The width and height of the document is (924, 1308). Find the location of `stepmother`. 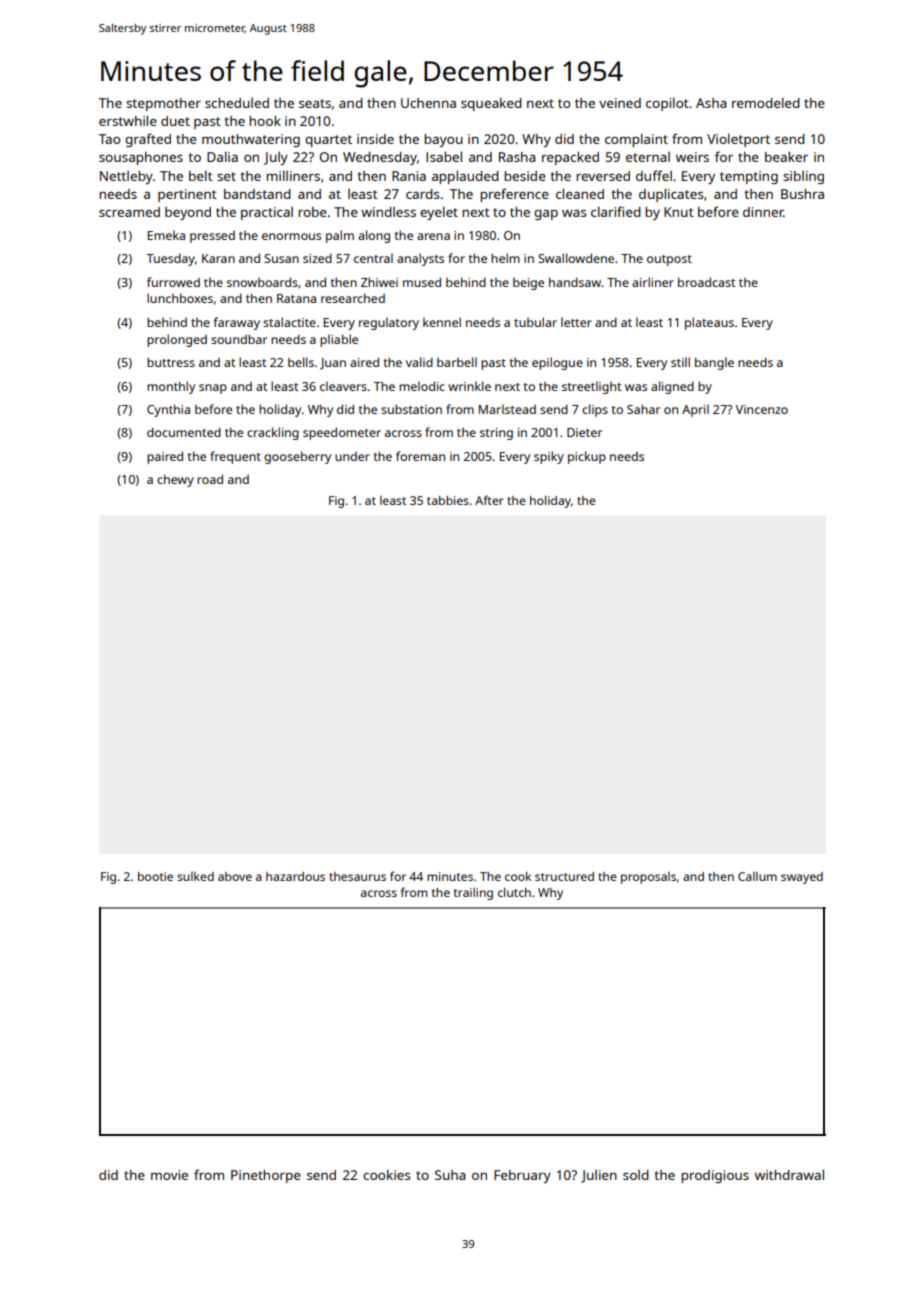

stepmother is located at coordinates (163, 104).
